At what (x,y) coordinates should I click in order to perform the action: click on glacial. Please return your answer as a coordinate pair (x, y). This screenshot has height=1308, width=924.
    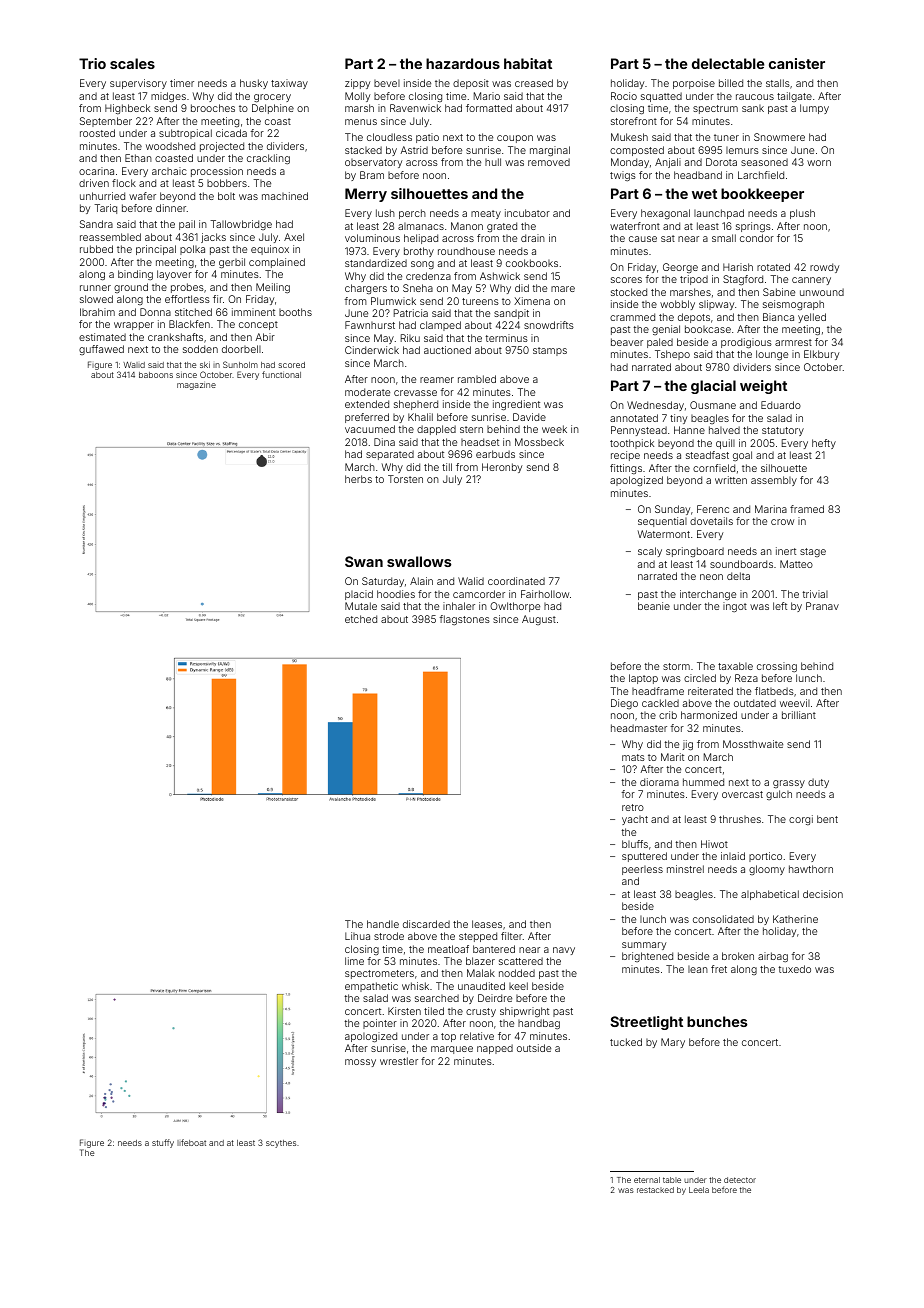
    Looking at the image, I should click on (713, 387).
